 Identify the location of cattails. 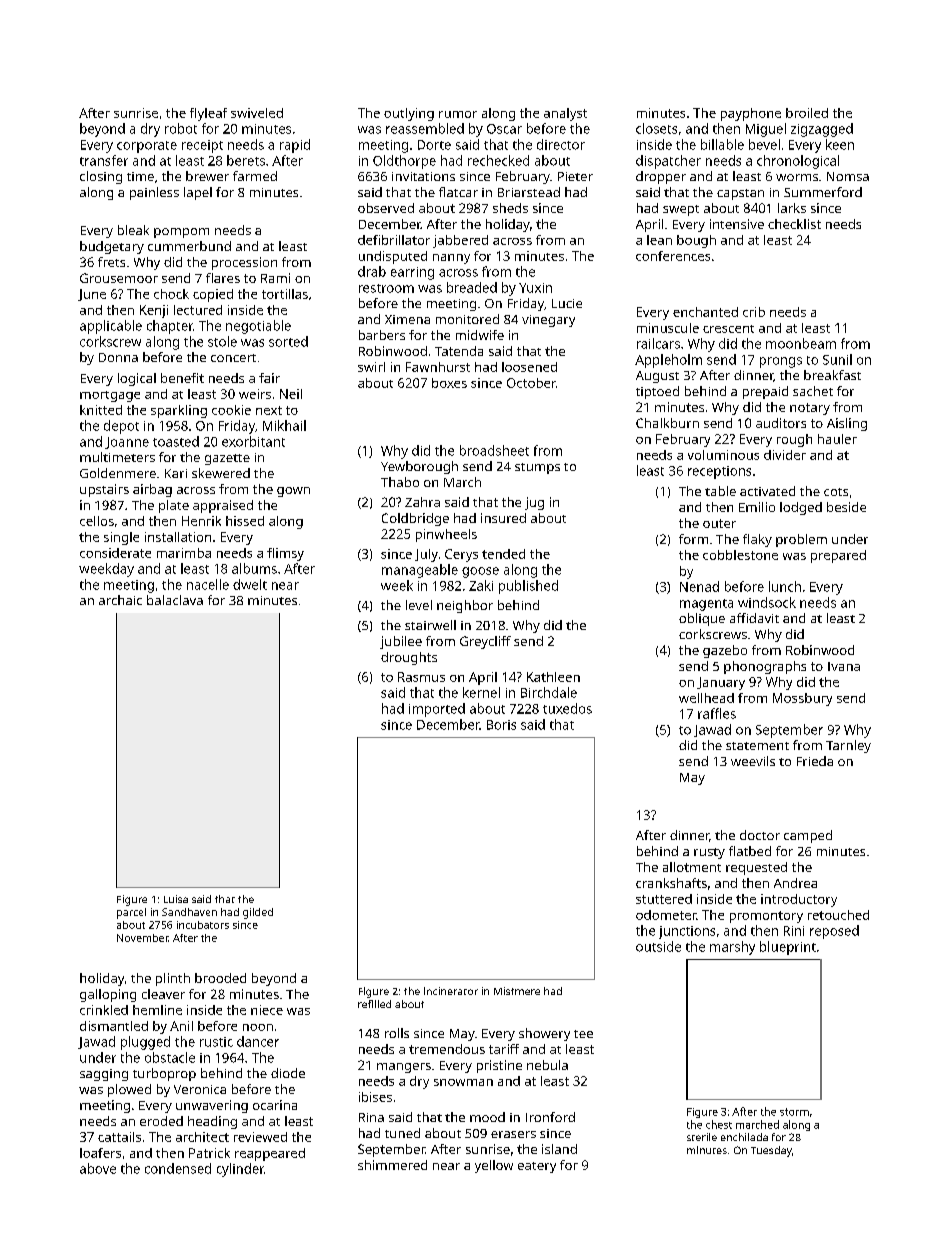
(119, 1137).
